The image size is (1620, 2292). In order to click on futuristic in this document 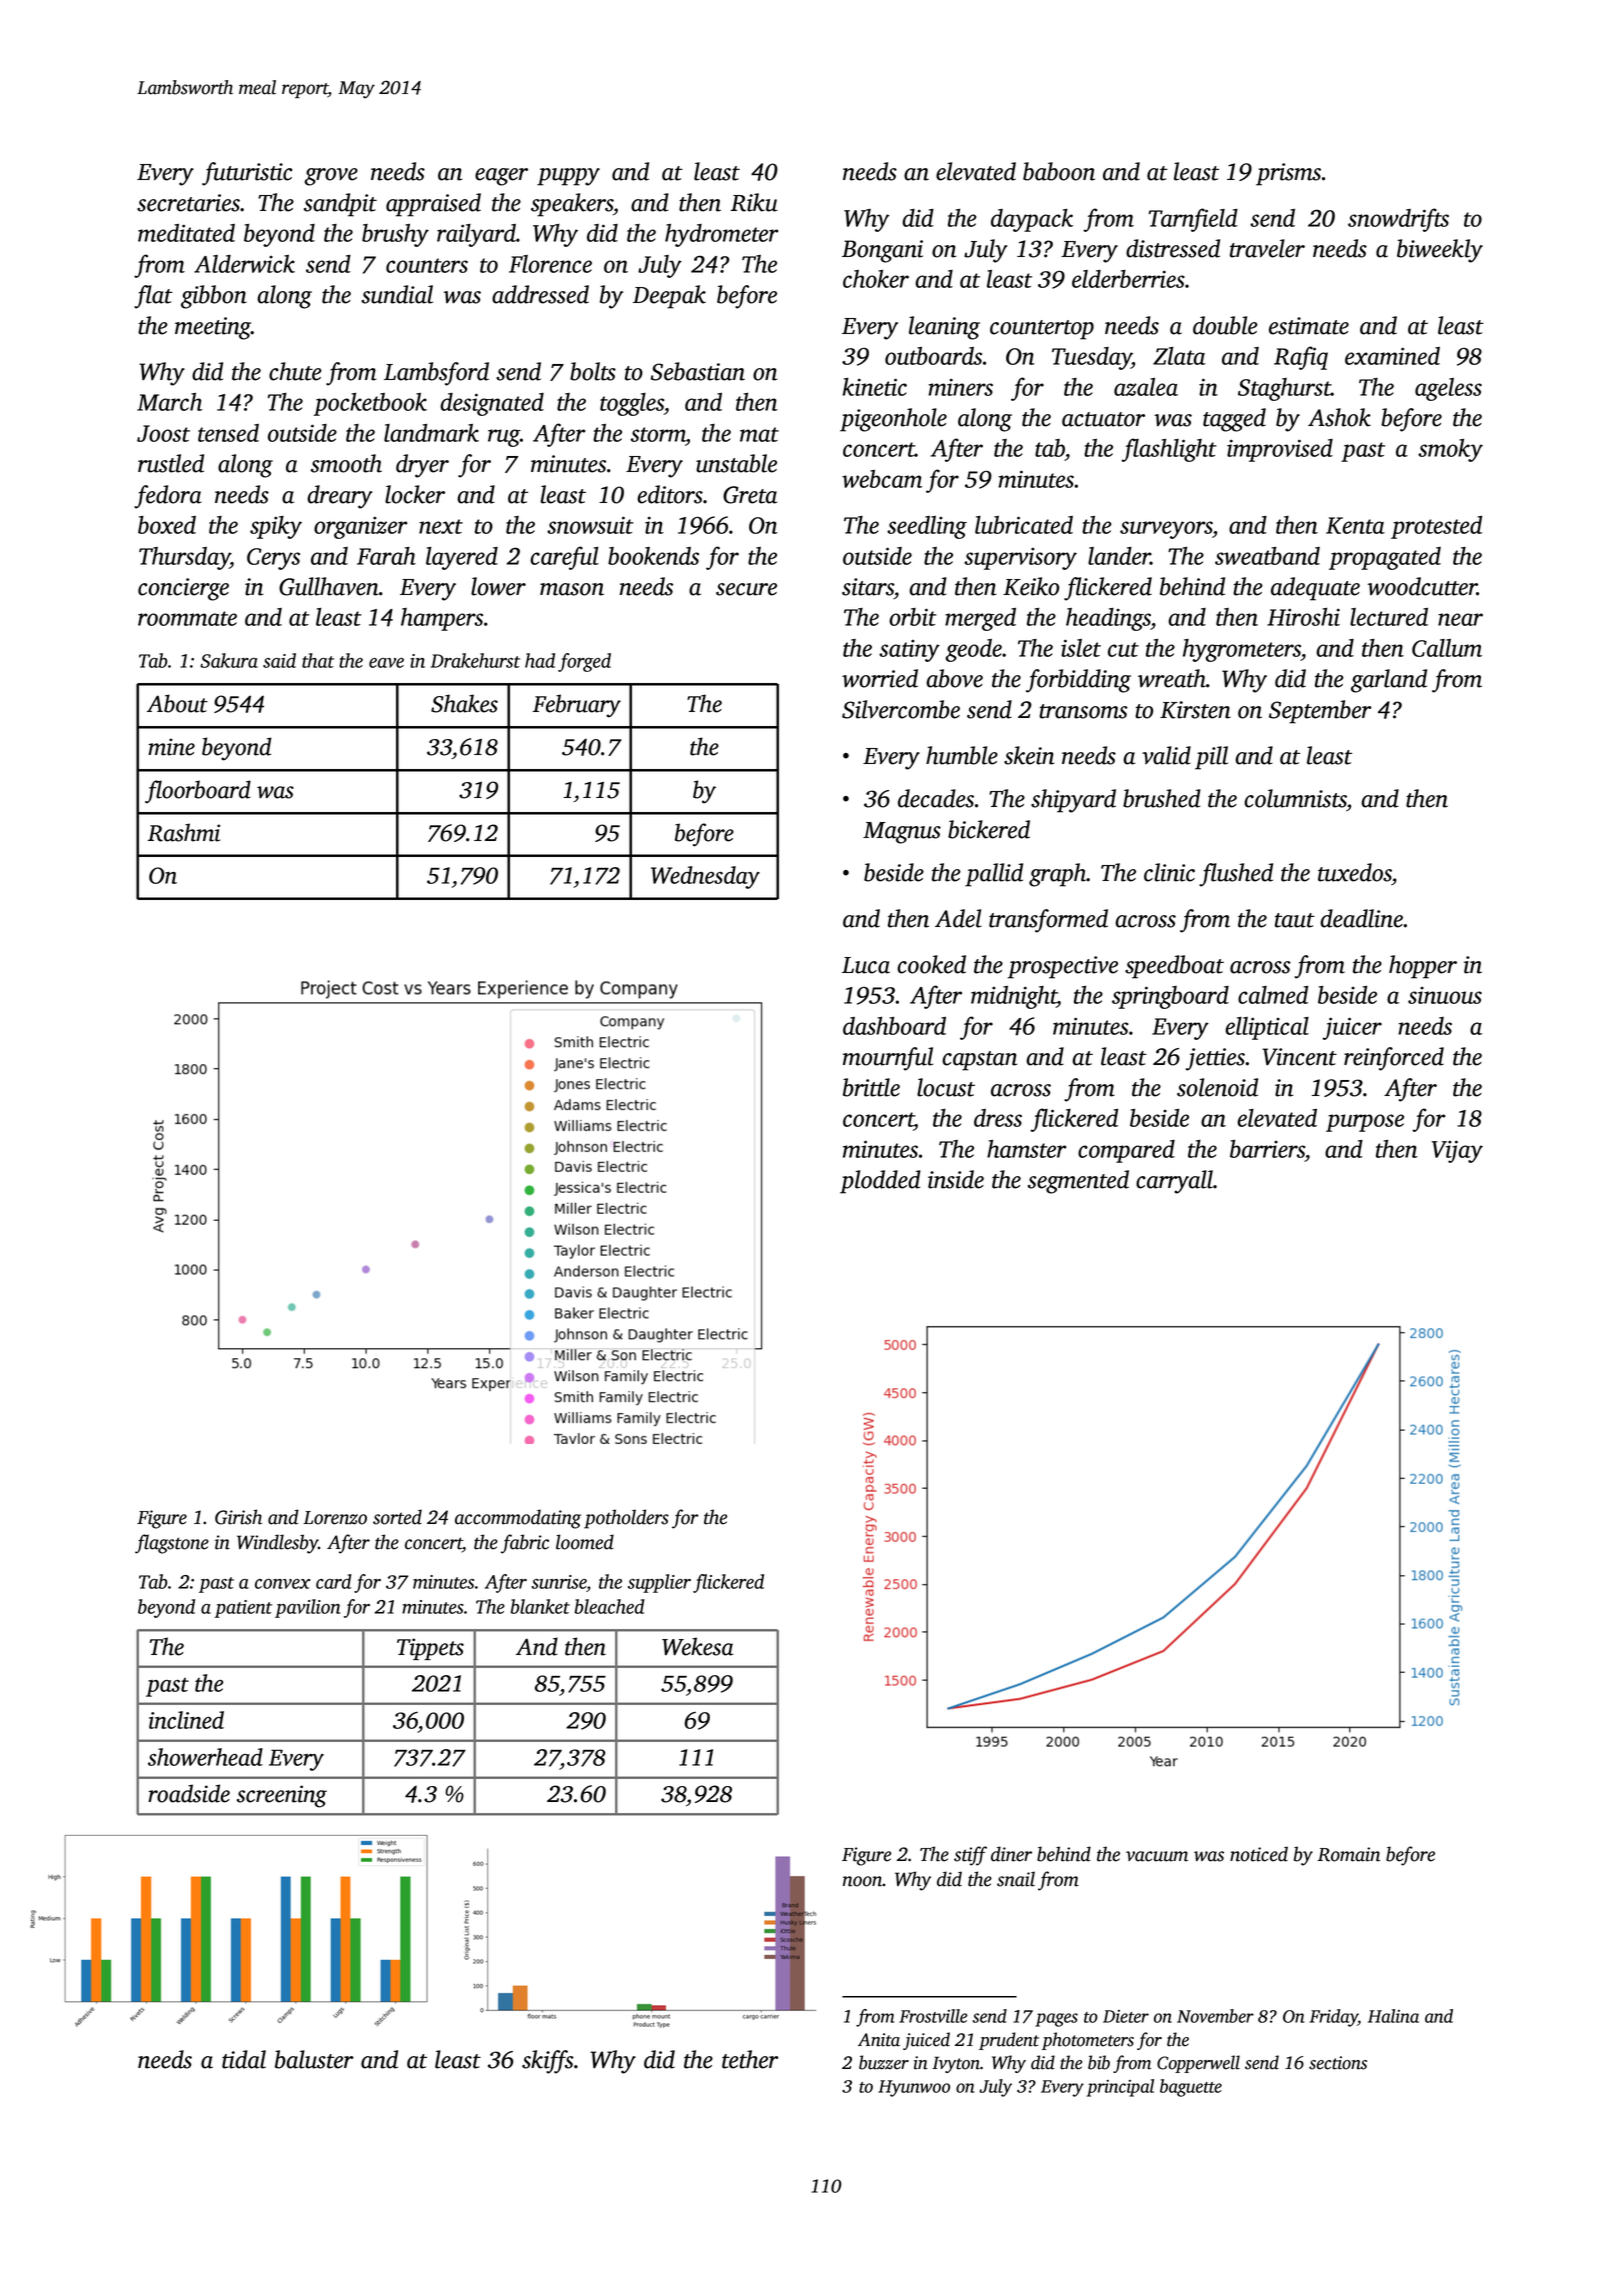, I will do `click(247, 174)`.
